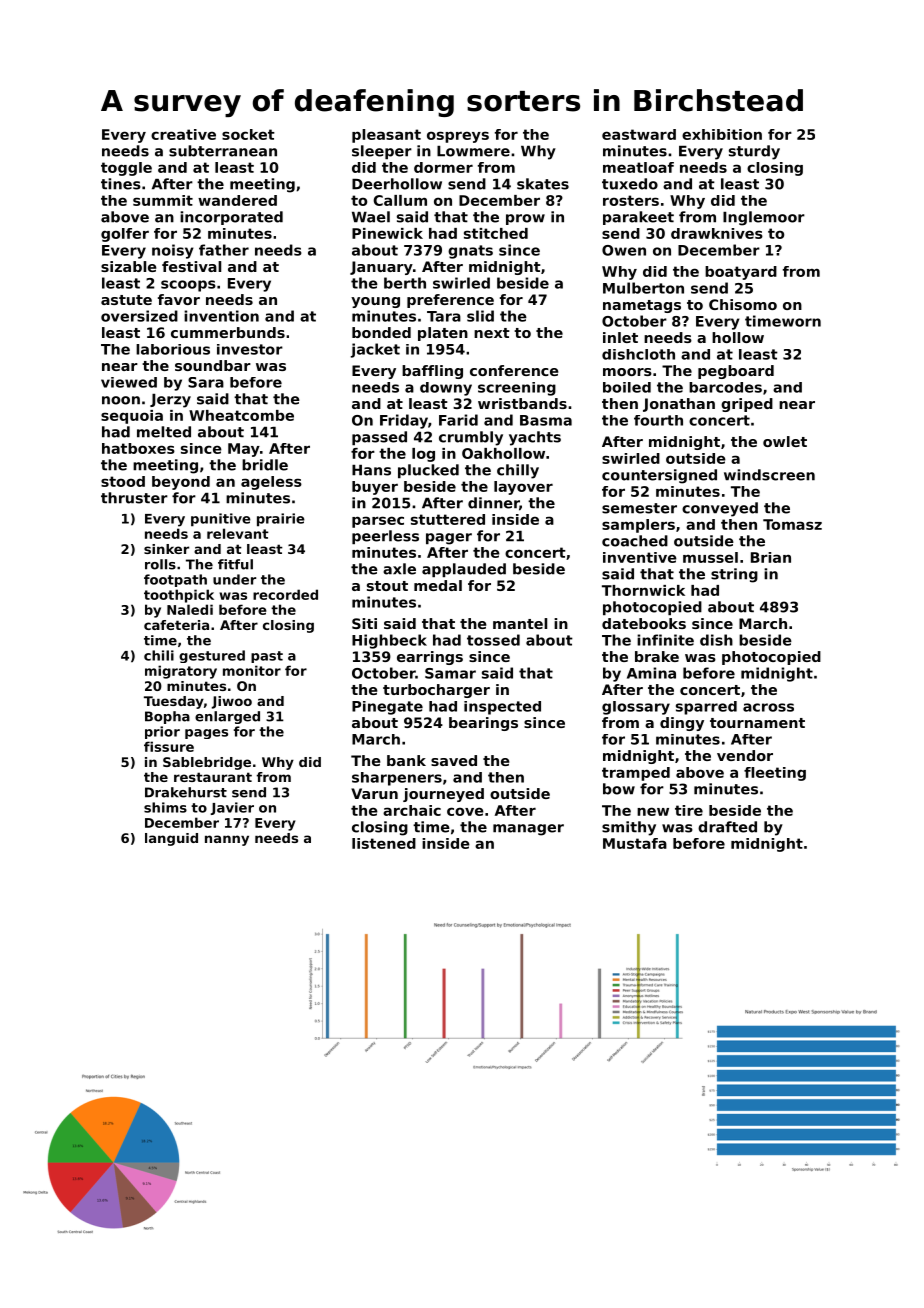 The height and width of the document is (1308, 924). What do you see at coordinates (619, 789) in the document?
I see `bow` at bounding box center [619, 789].
